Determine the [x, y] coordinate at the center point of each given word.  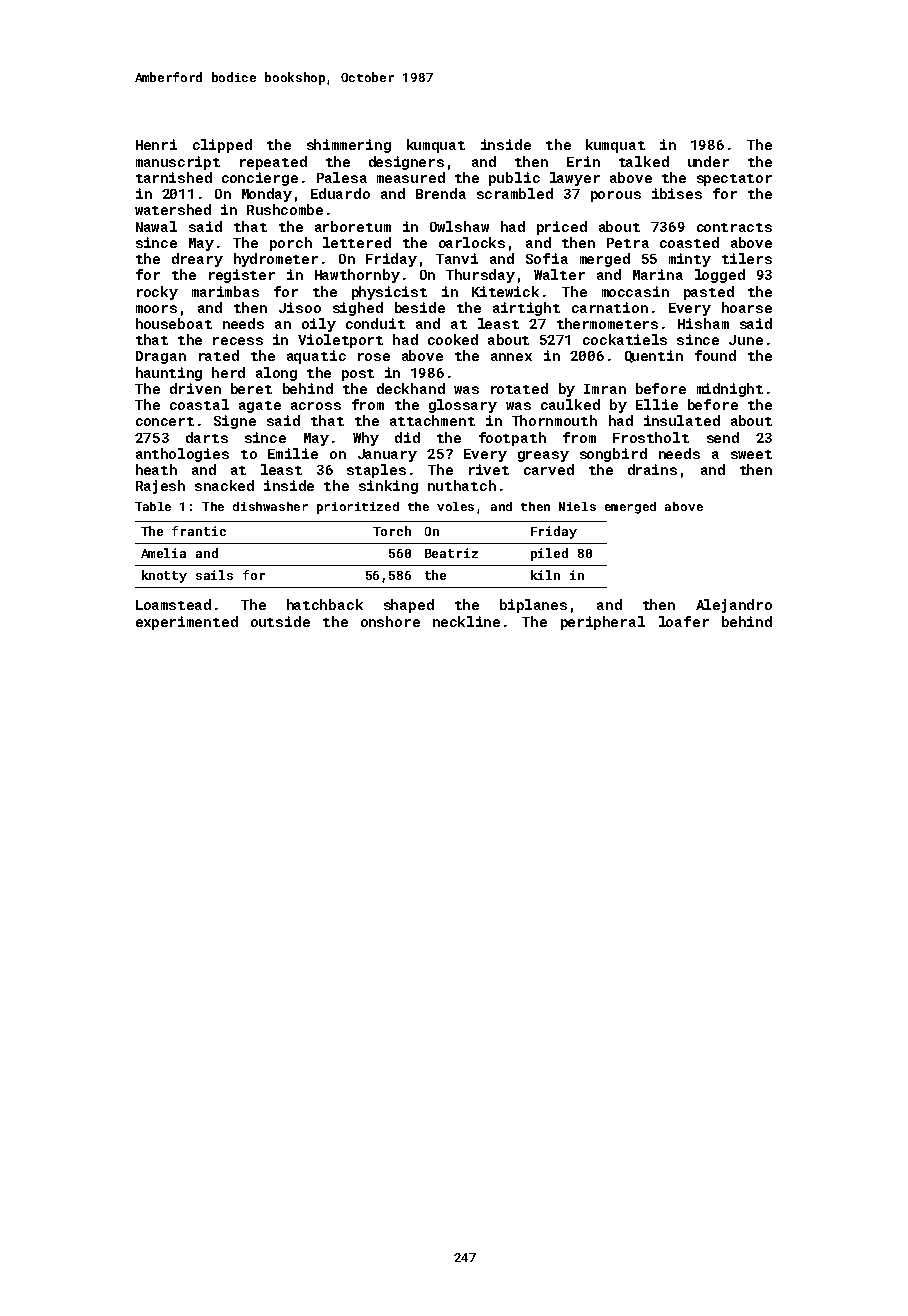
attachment [432, 420]
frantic [199, 531]
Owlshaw [459, 226]
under [708, 161]
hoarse [747, 307]
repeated [273, 163]
